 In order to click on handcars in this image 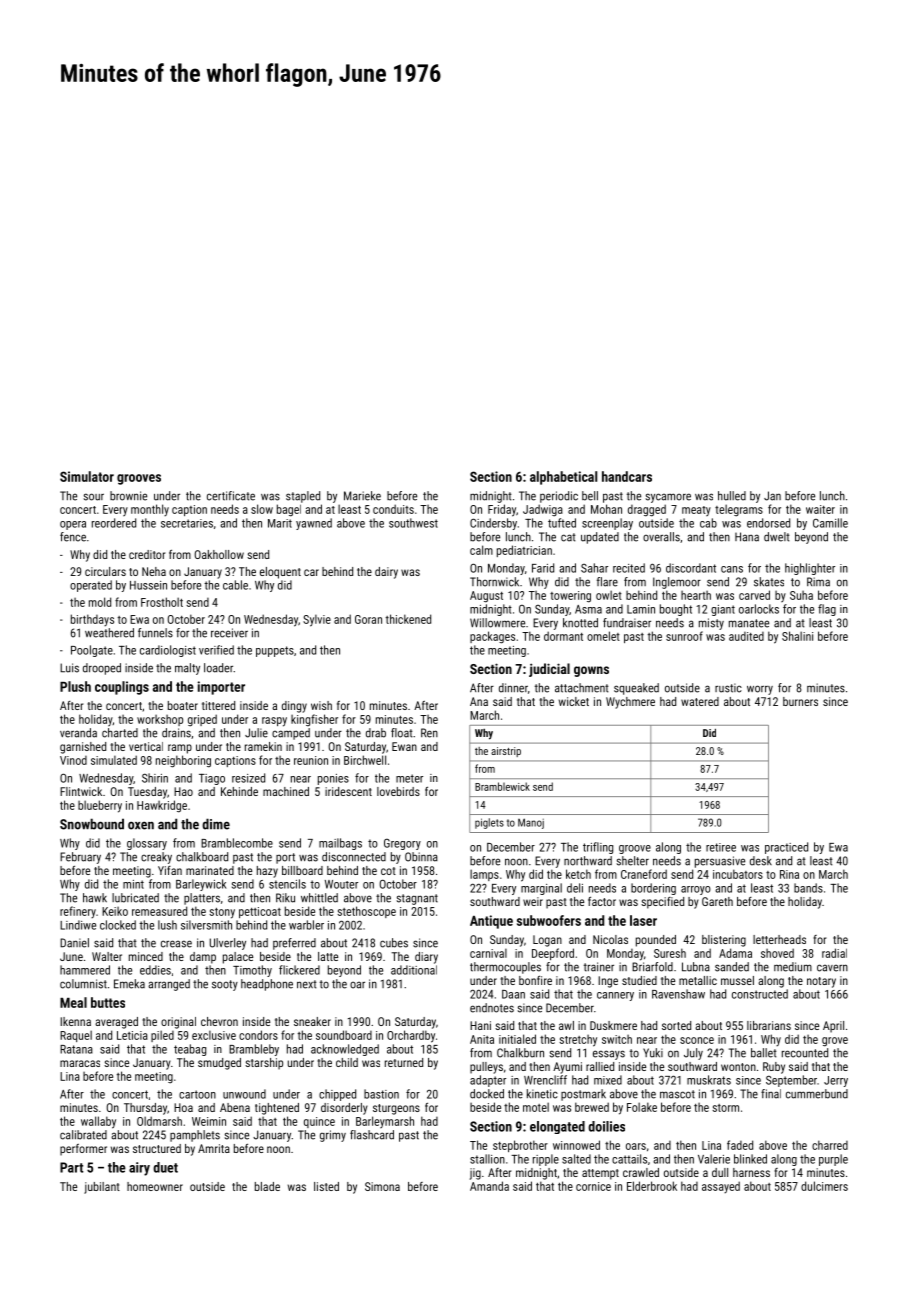, I will do `click(627, 476)`.
